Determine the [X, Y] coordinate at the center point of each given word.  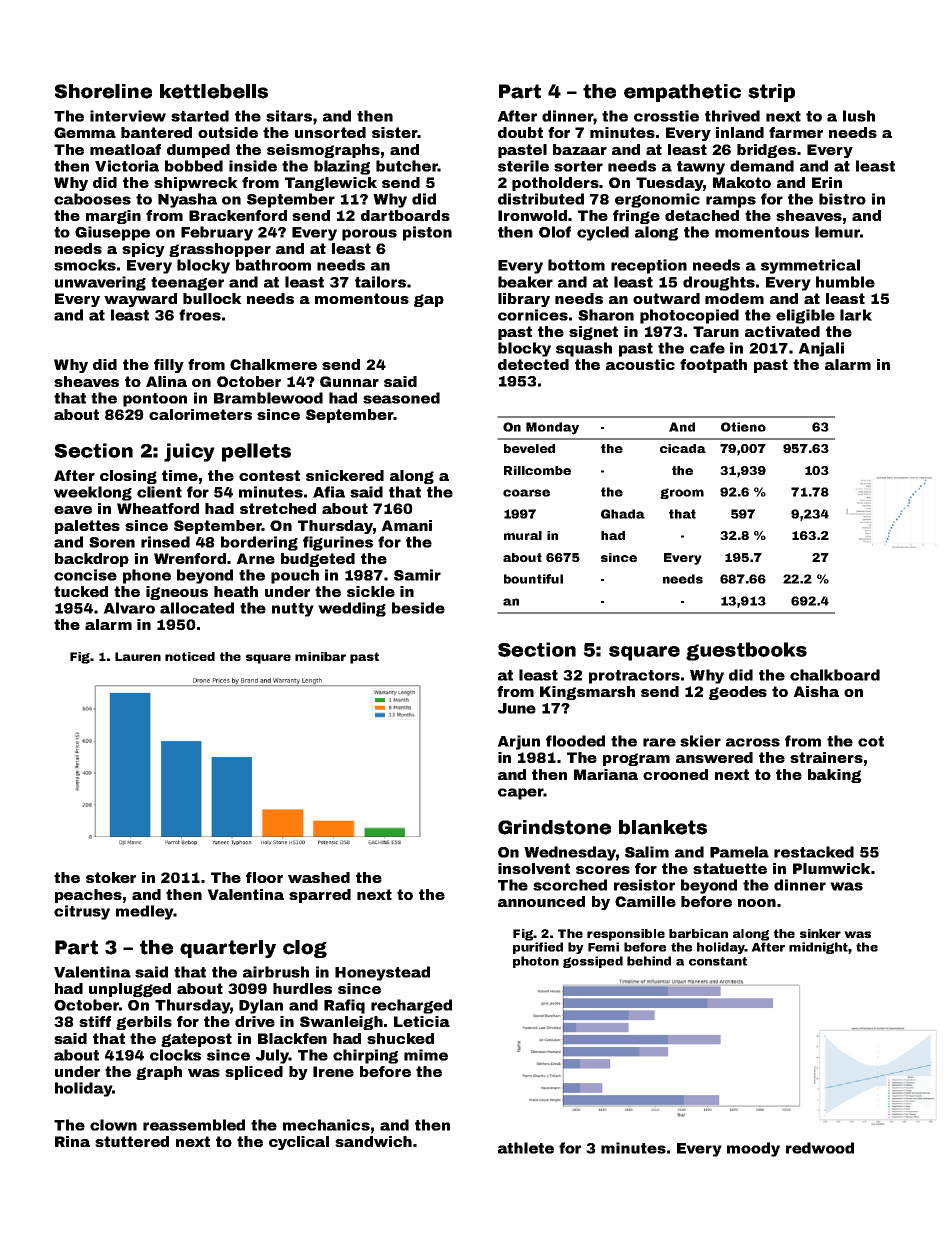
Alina [166, 381]
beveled [529, 448]
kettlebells [214, 91]
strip [771, 93]
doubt [520, 132]
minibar [320, 656]
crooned [675, 774]
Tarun [716, 331]
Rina [72, 1141]
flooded [575, 741]
